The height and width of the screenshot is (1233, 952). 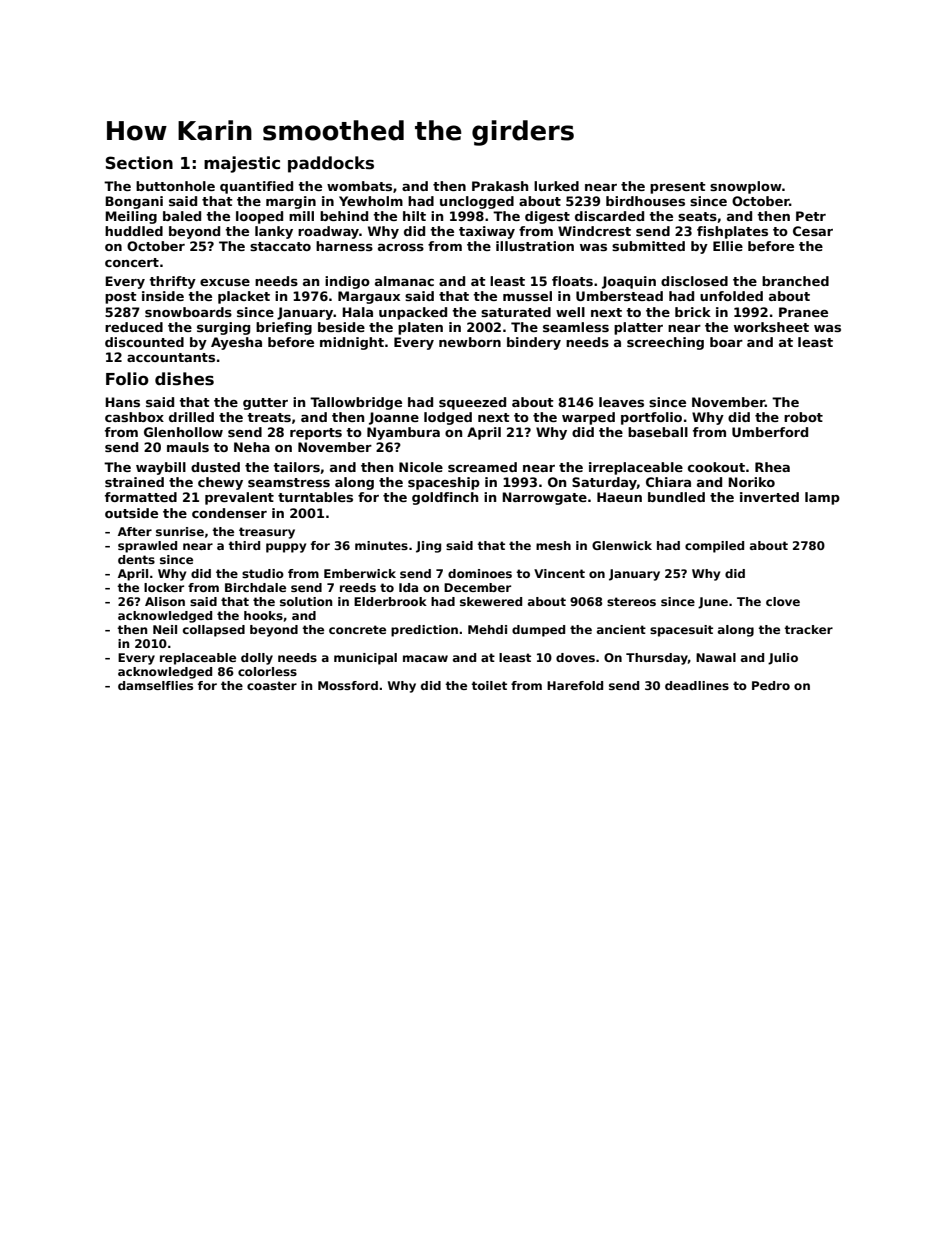 I want to click on robot, so click(x=803, y=417).
